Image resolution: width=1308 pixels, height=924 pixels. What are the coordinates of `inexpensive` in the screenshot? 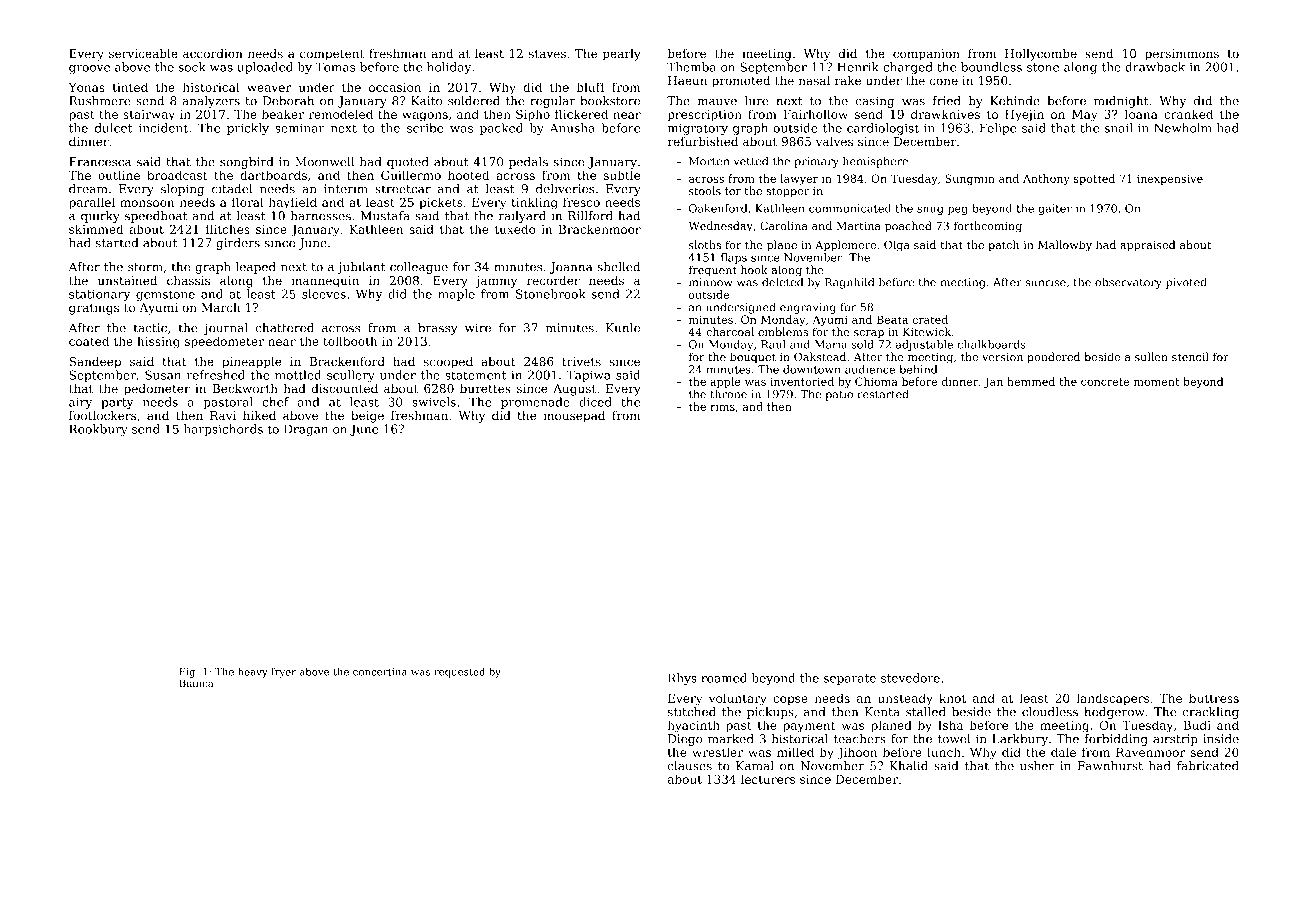 It's located at (1170, 179).
